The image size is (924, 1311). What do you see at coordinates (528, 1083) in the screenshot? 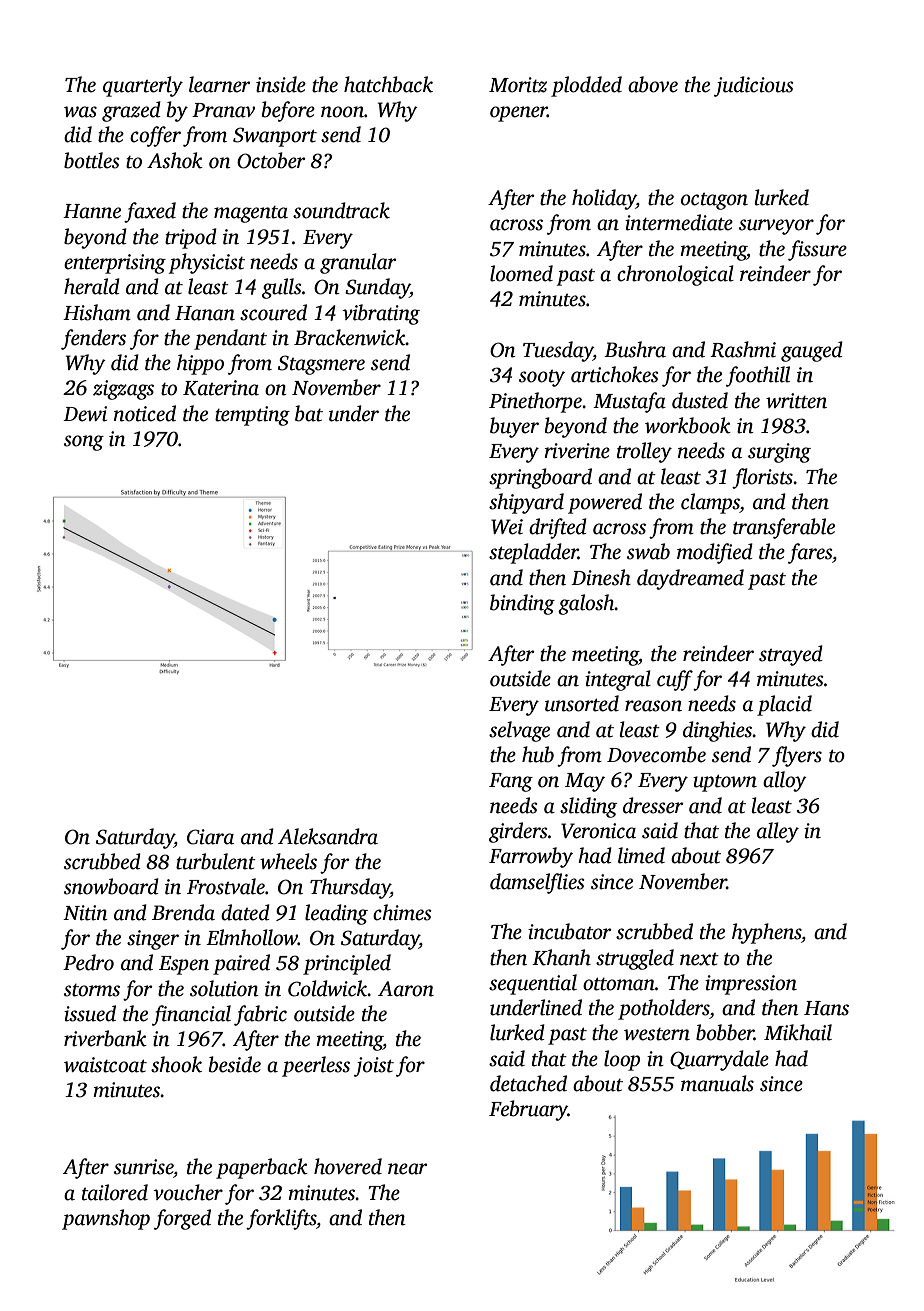
I see `detached` at bounding box center [528, 1083].
